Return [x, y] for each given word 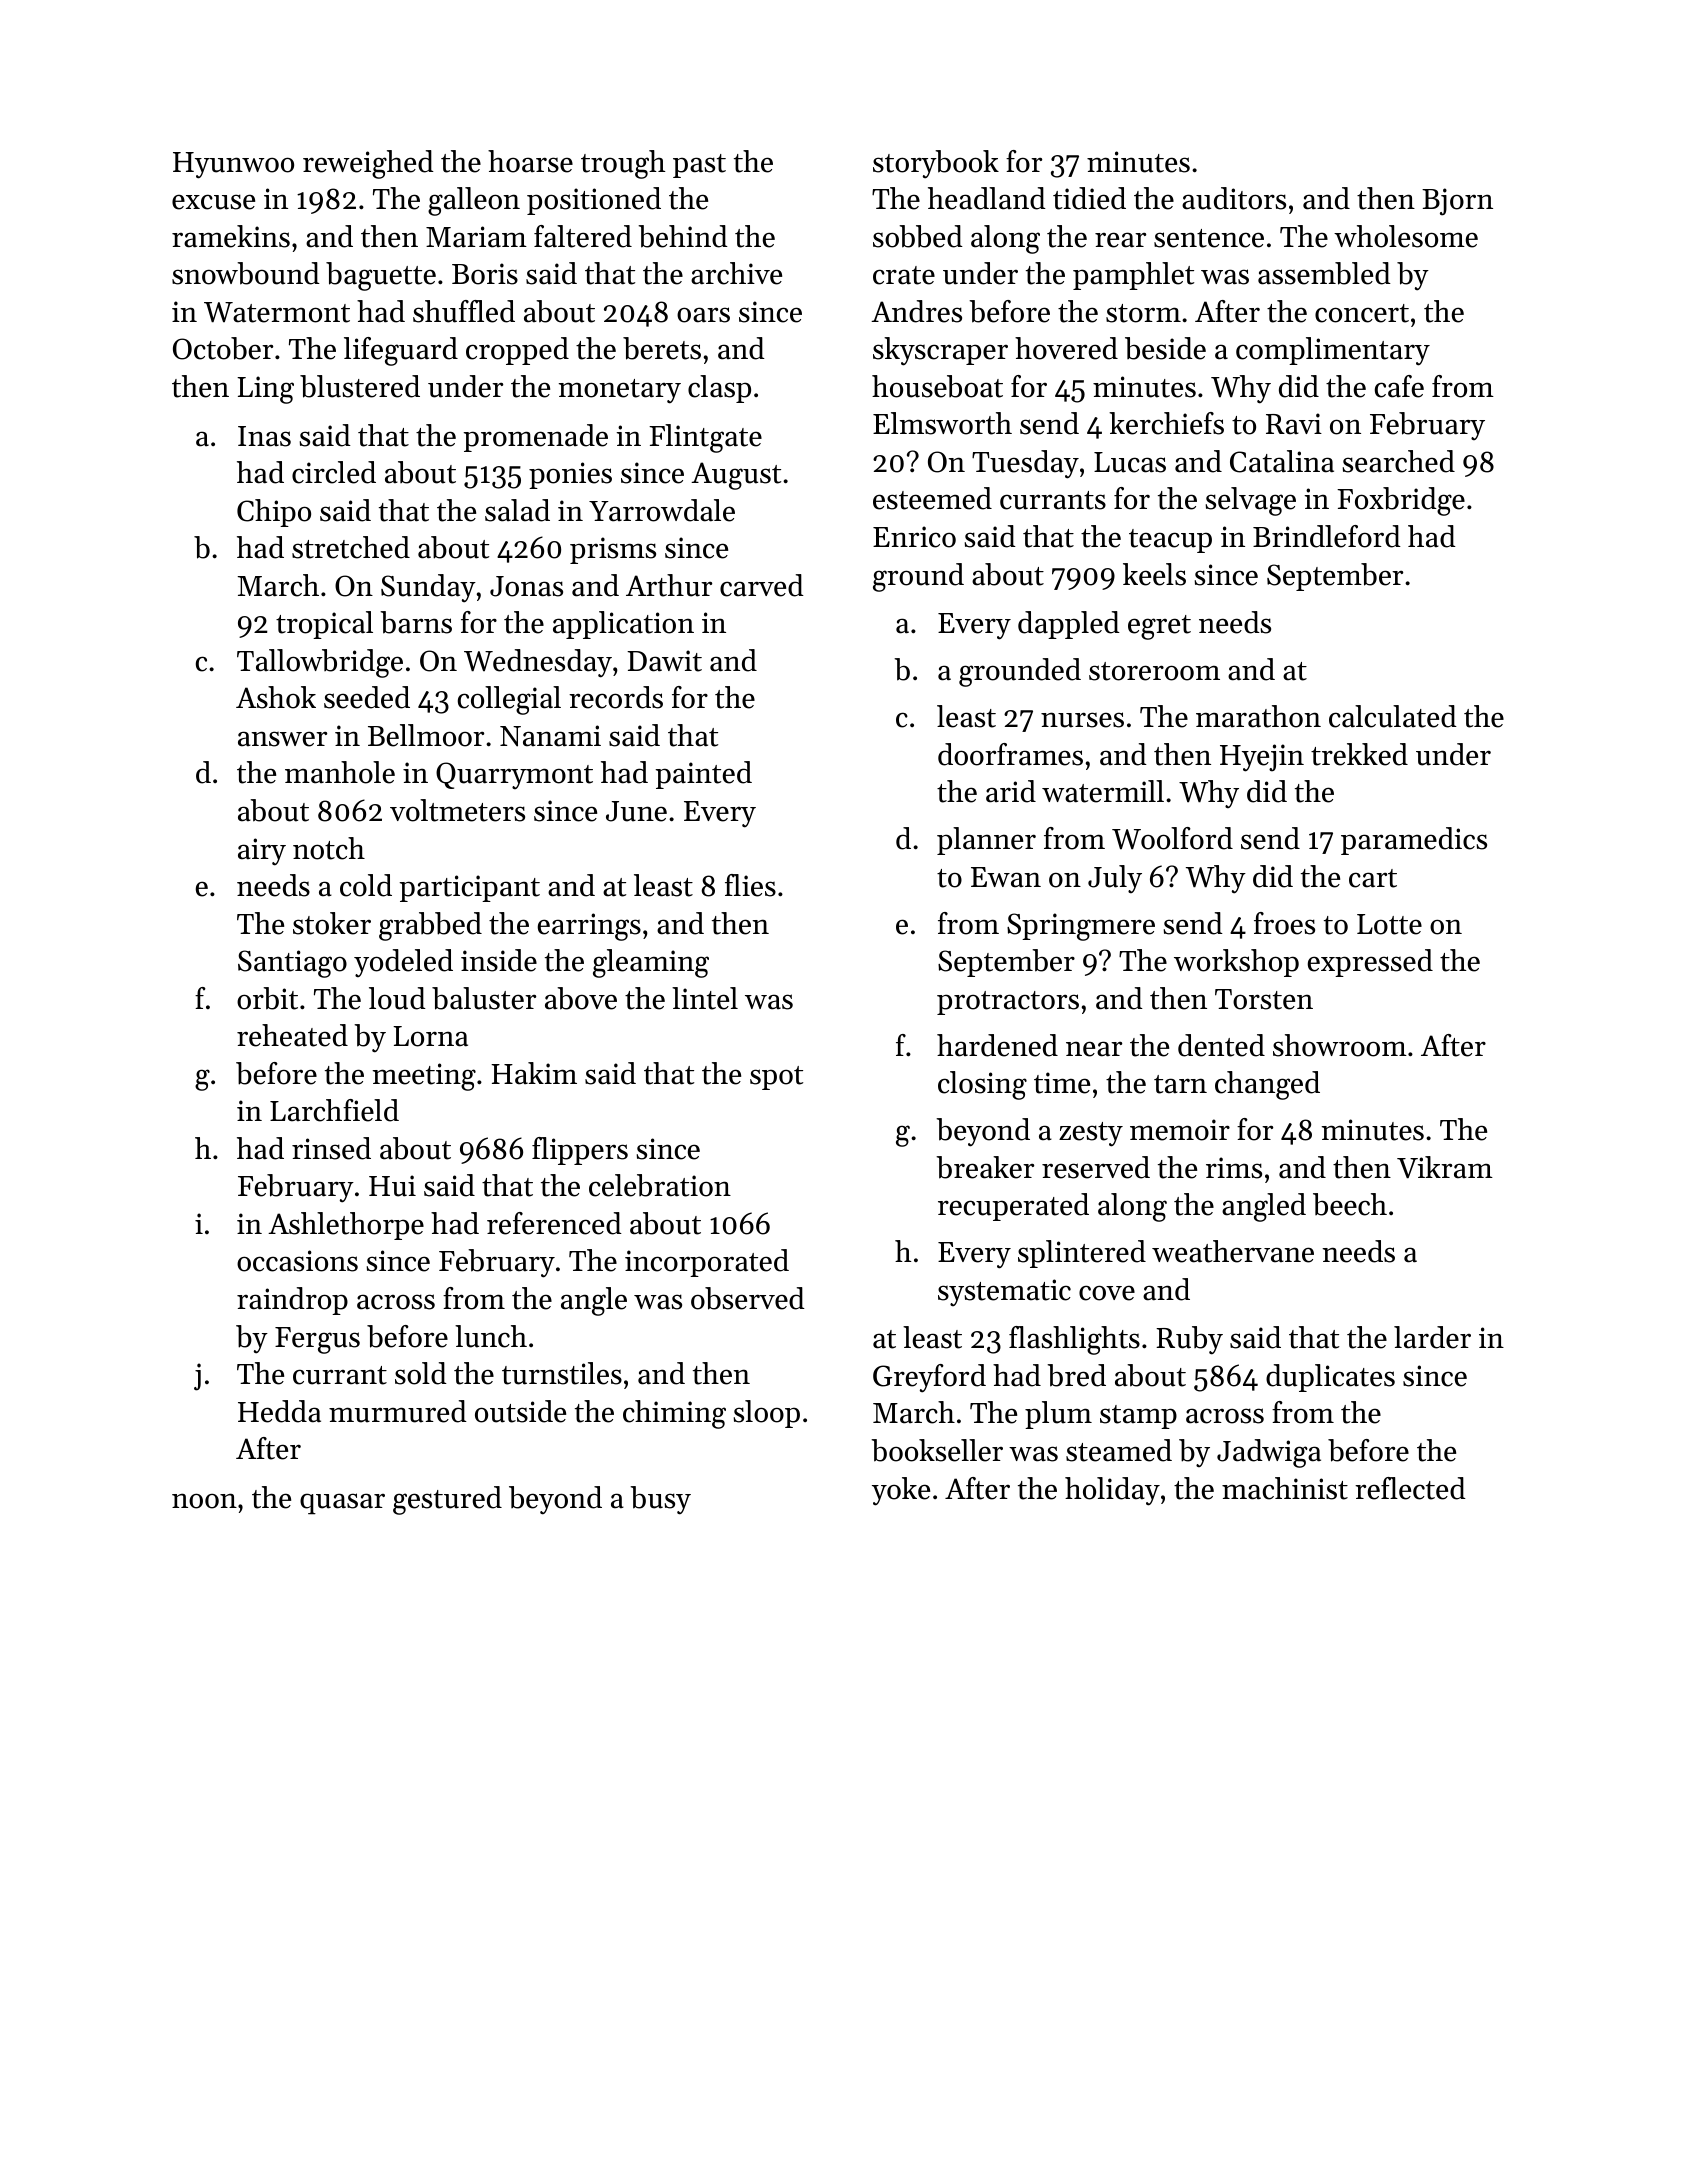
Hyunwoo [233, 165]
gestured [447, 1500]
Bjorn [1457, 202]
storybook [936, 164]
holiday [1112, 1491]
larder [1432, 1337]
